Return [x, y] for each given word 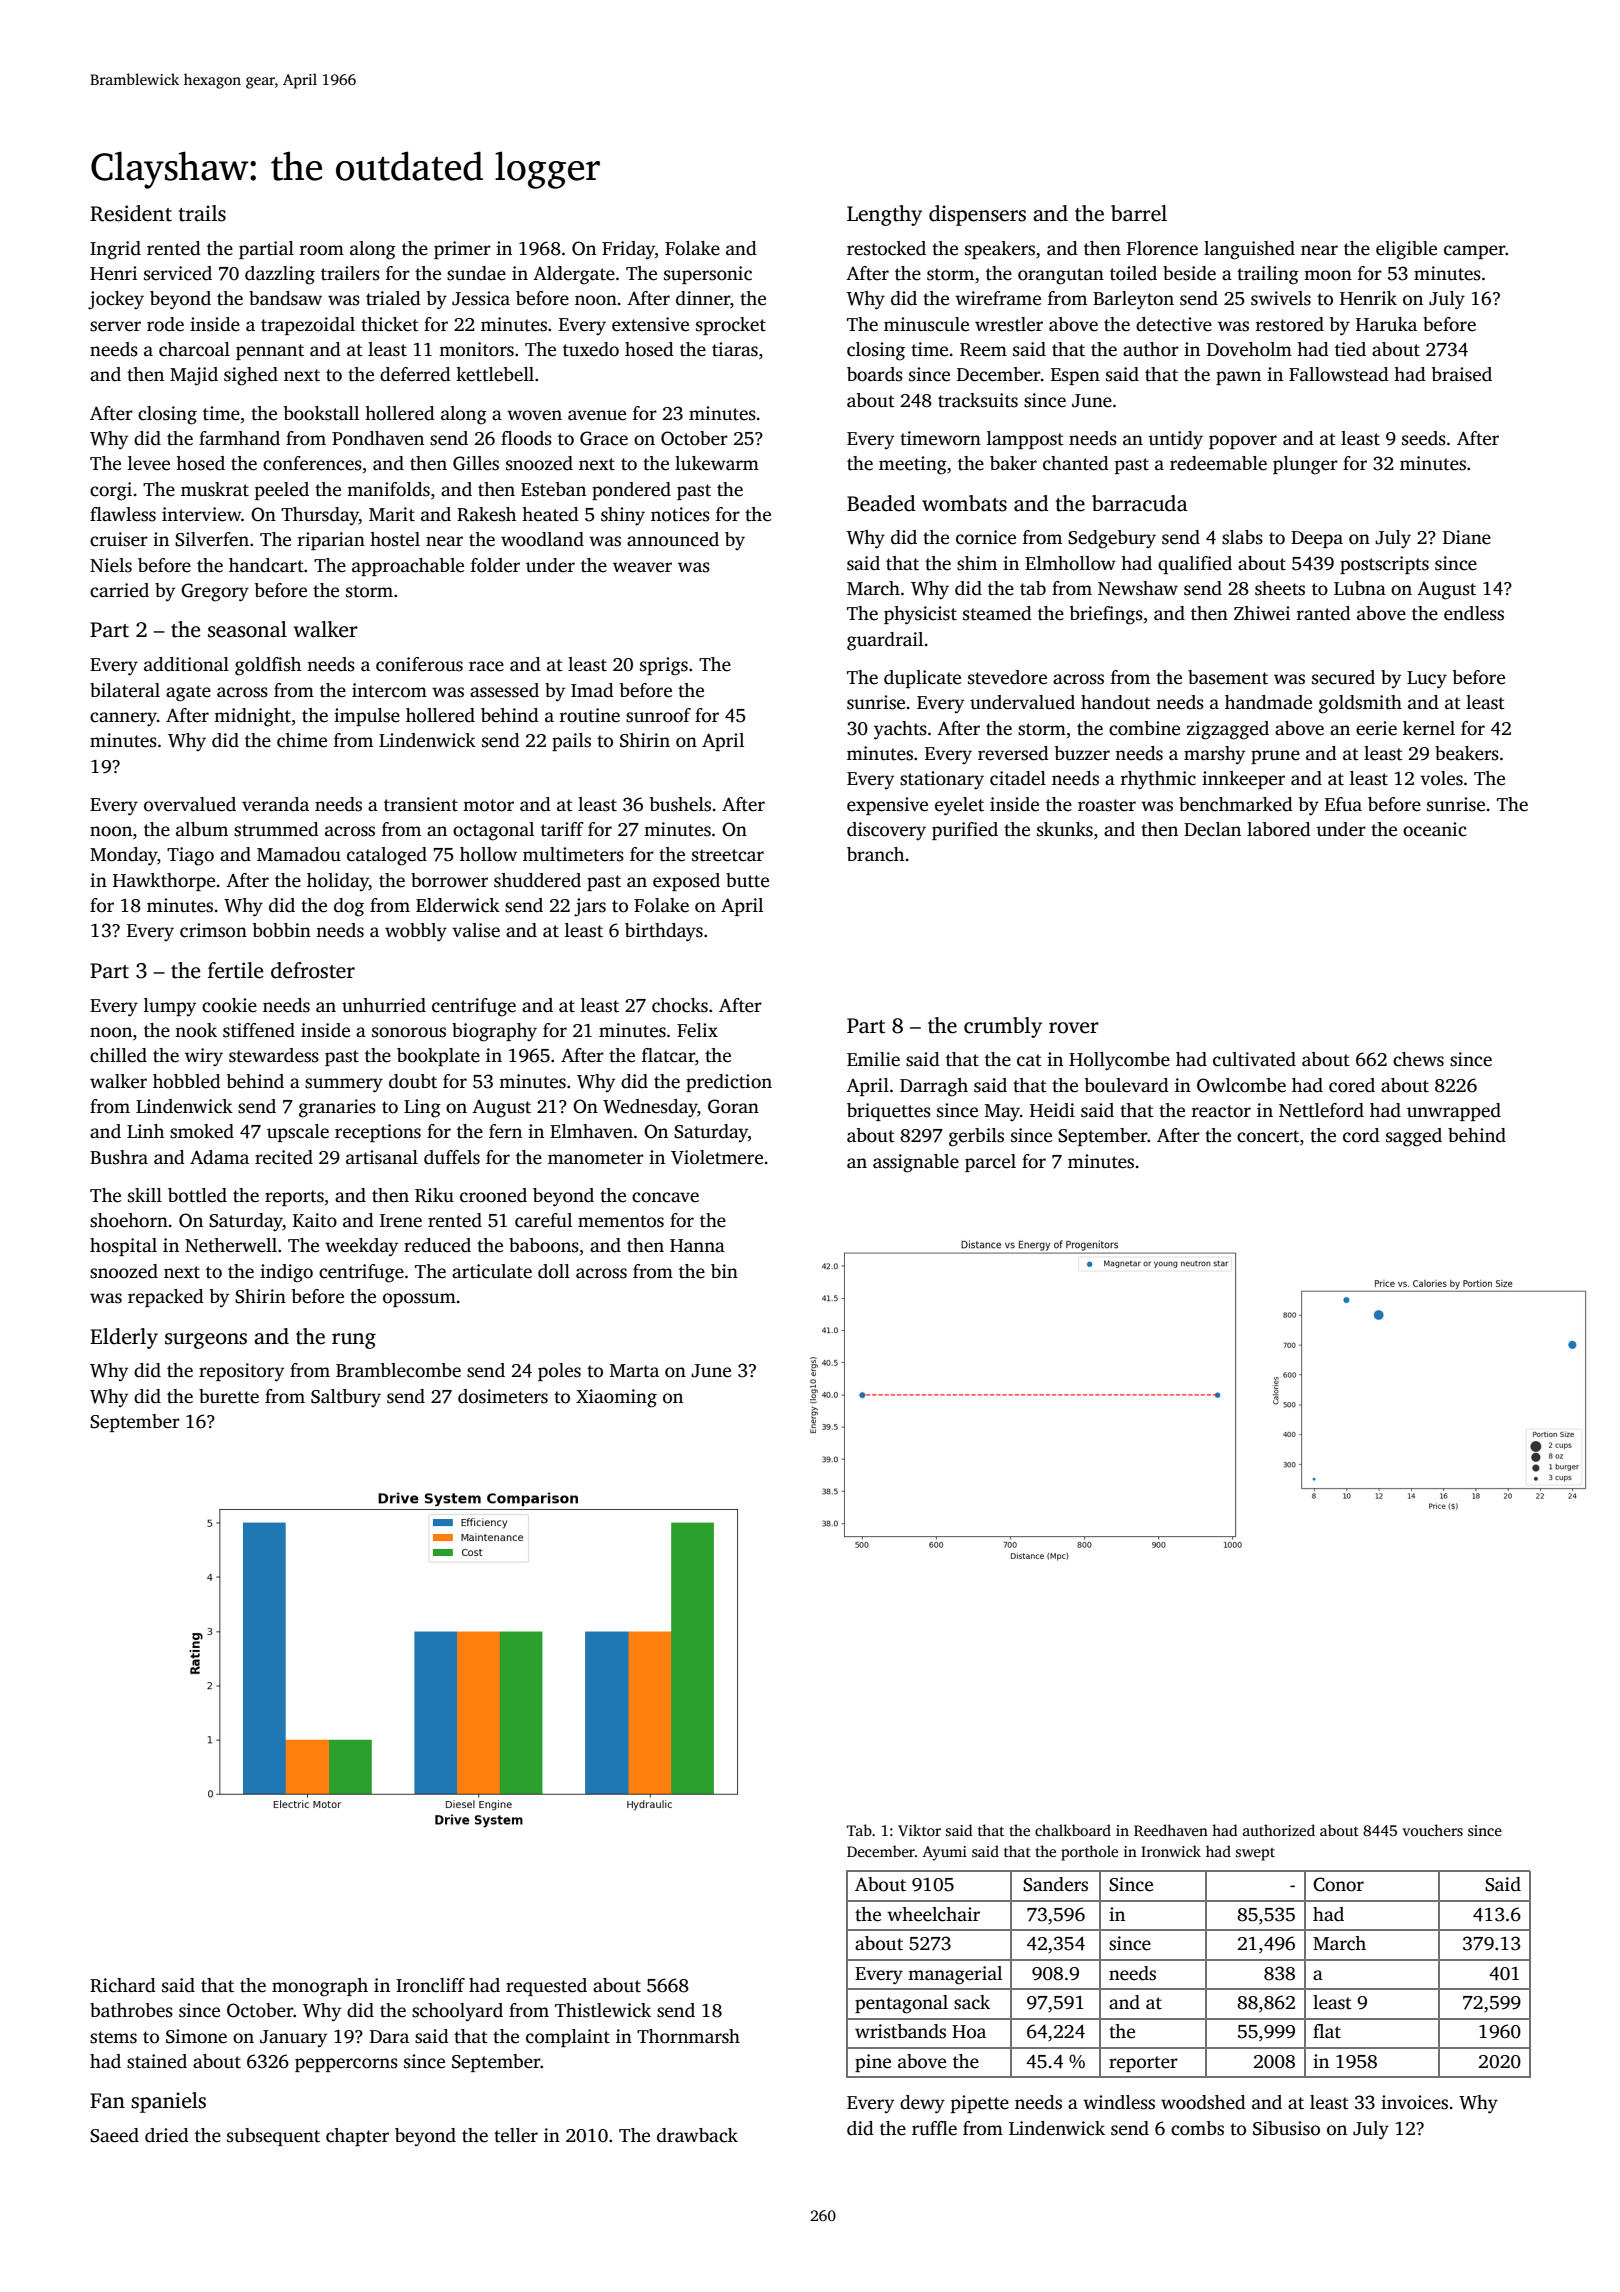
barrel [1139, 213]
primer [462, 250]
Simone [196, 2036]
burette [229, 1396]
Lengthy [884, 215]
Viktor [919, 1830]
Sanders [1055, 1884]
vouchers [1432, 1830]
